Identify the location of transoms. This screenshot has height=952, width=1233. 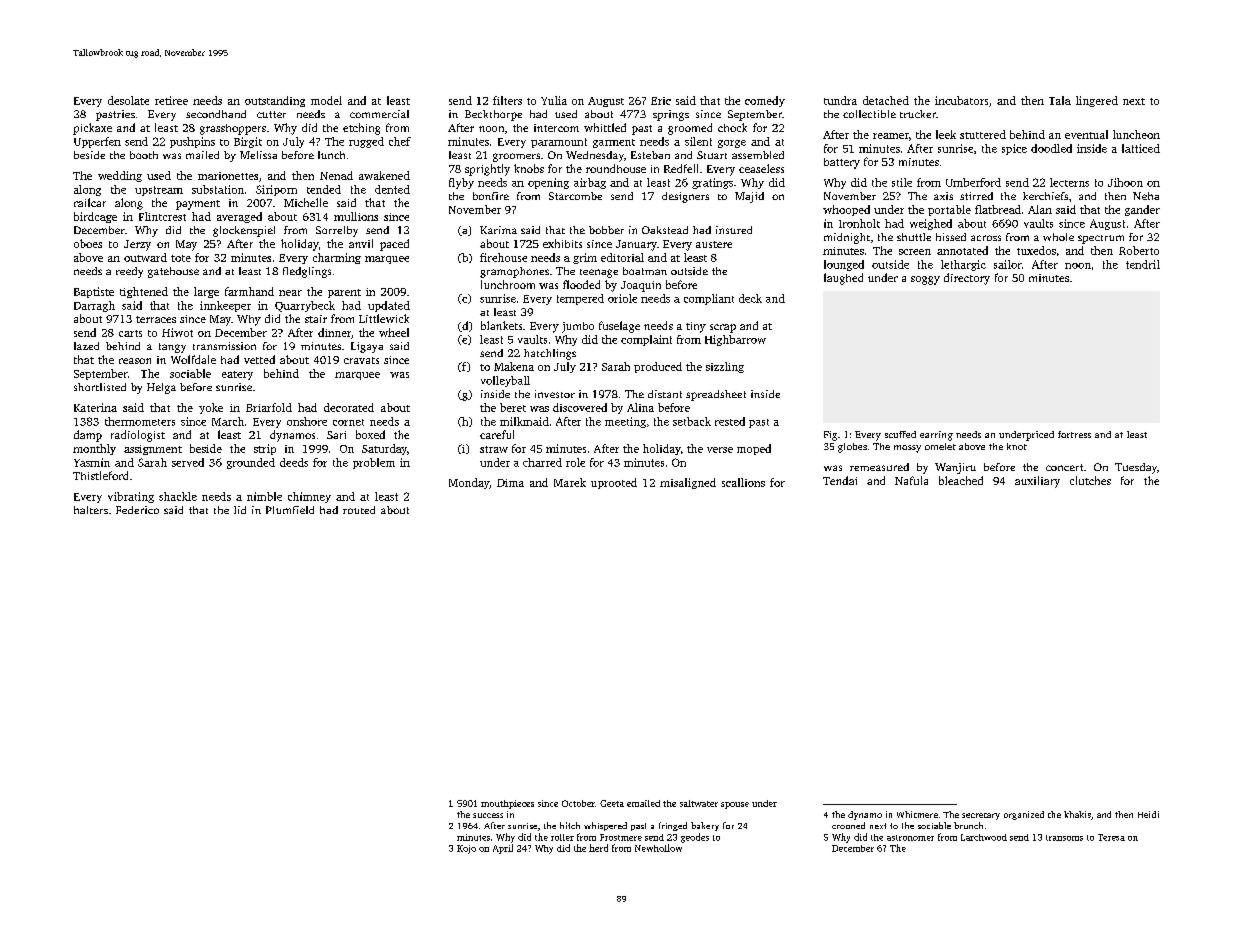
(1064, 838).
